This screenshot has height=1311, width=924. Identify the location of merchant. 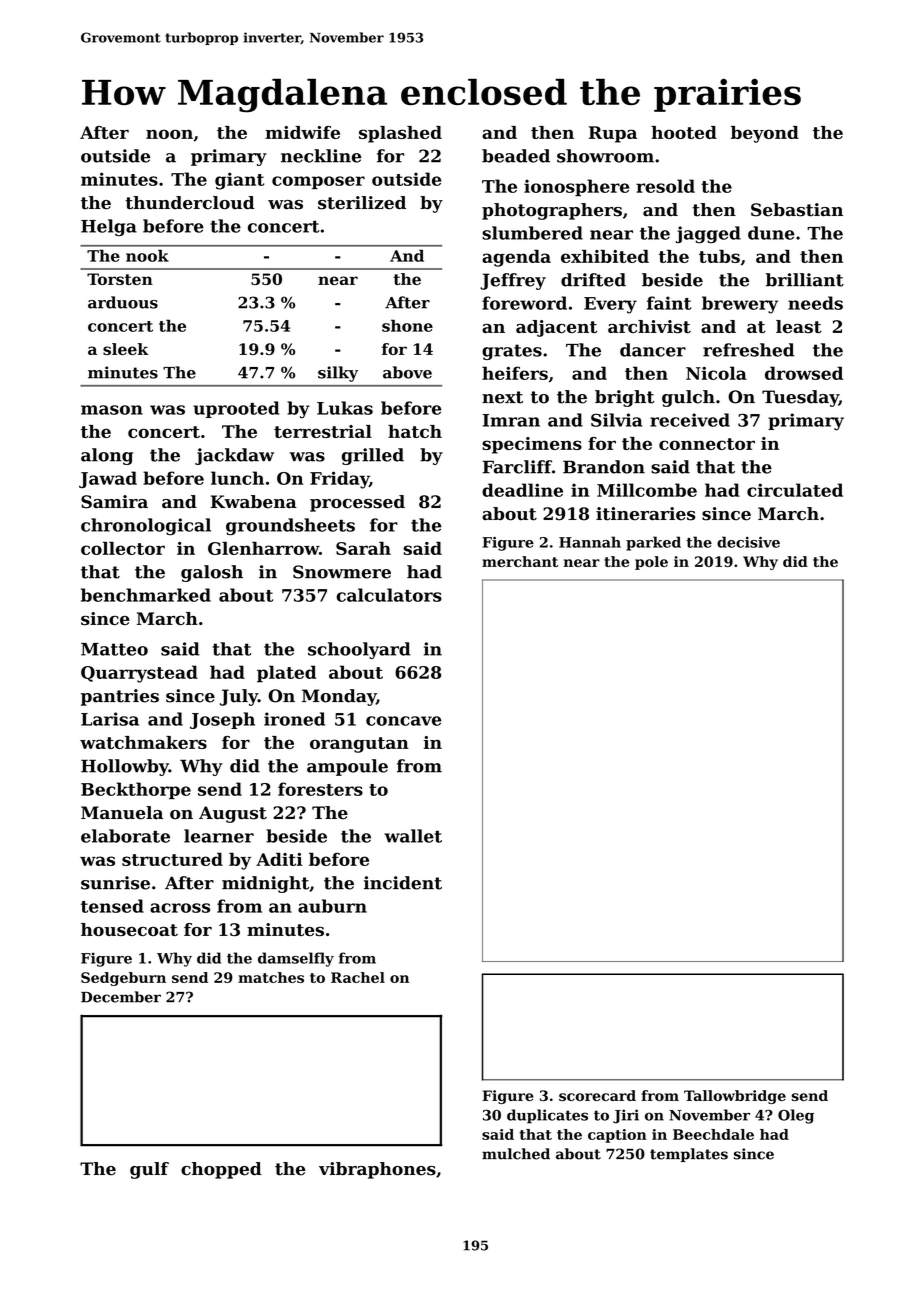
(520, 561).
